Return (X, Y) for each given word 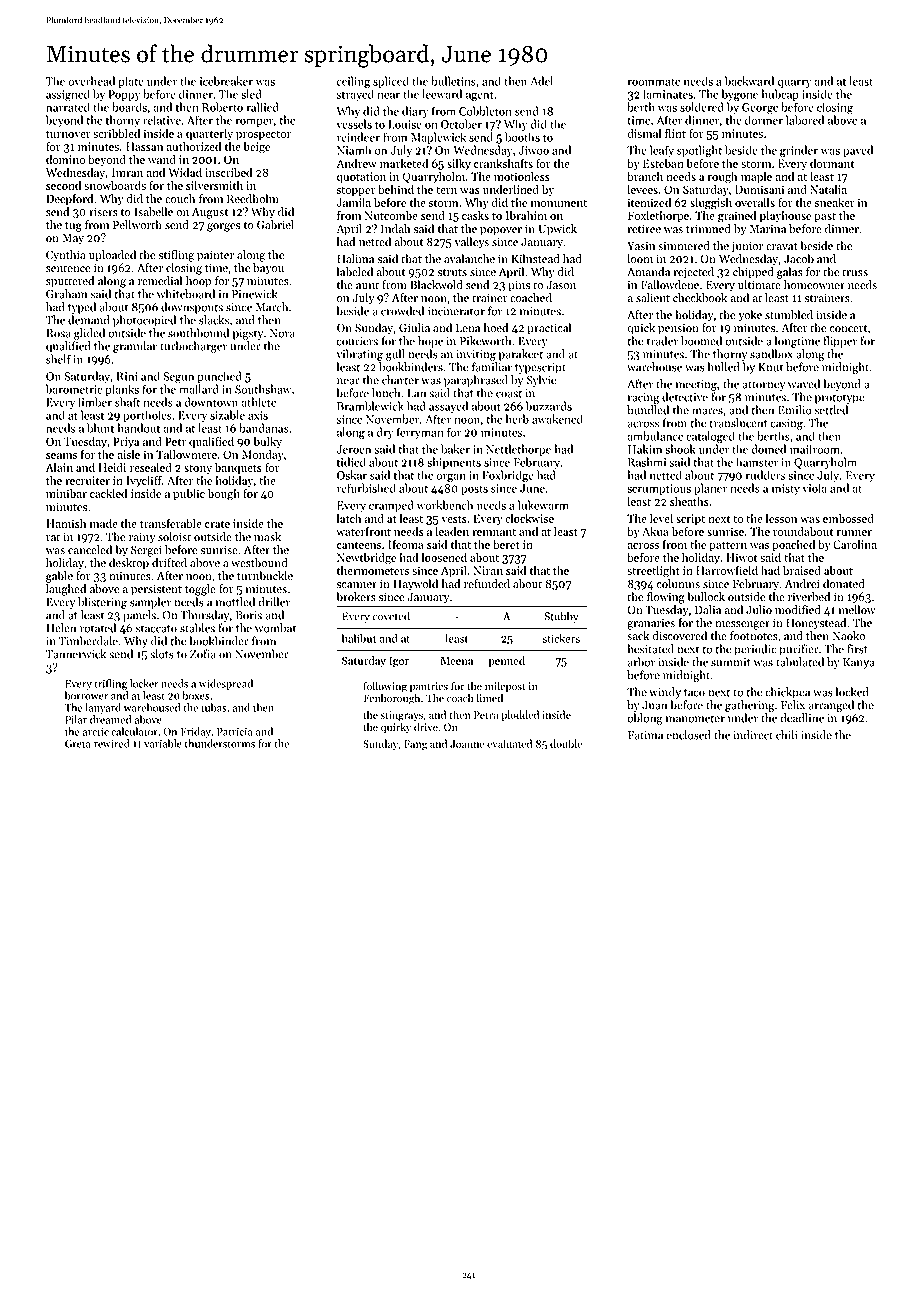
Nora (282, 333)
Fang (415, 745)
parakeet (521, 355)
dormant (832, 163)
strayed (355, 95)
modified (798, 610)
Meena (457, 661)
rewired (112, 743)
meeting (696, 385)
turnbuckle (265, 576)
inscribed (228, 172)
